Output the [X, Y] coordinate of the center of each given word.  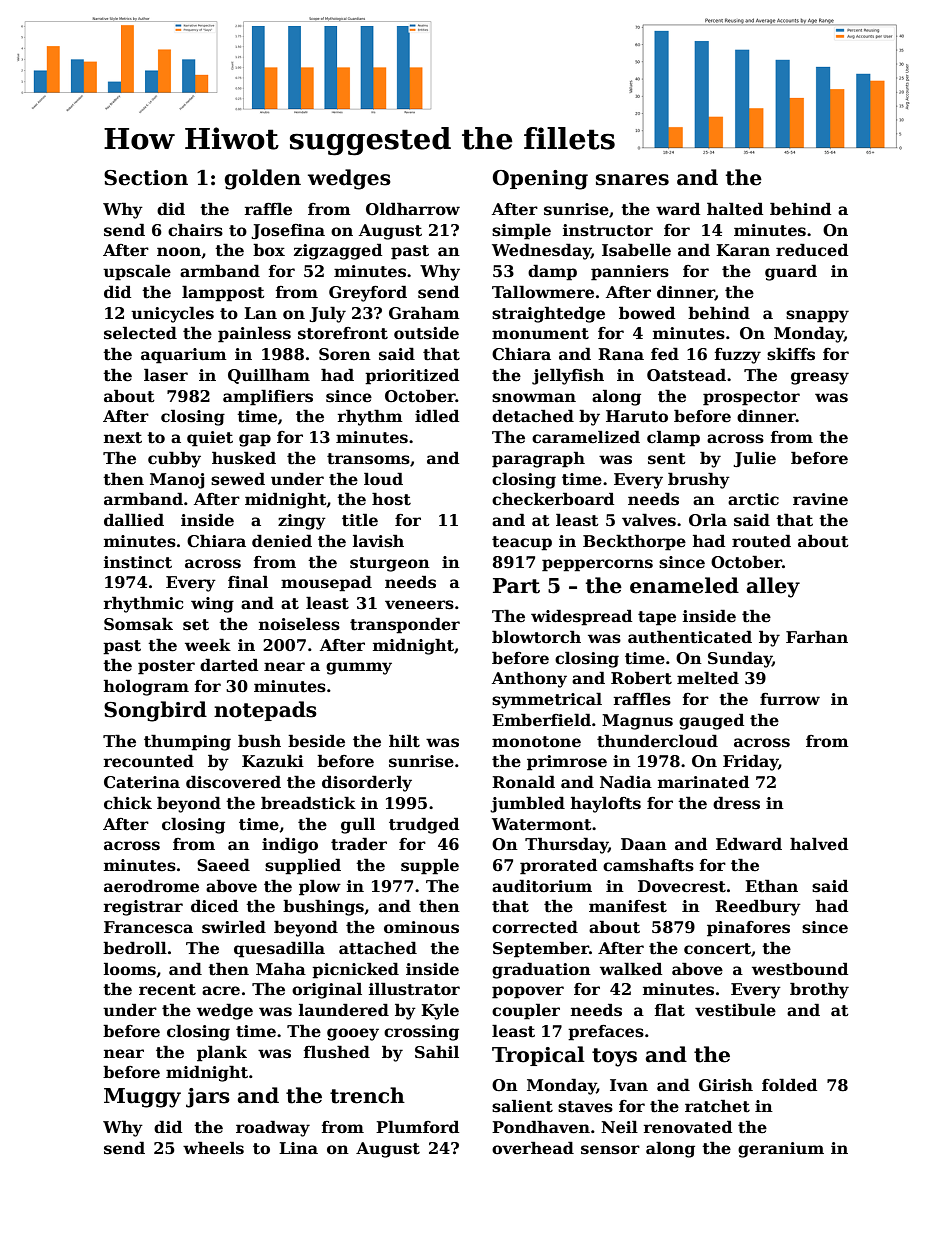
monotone [536, 742]
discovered [233, 782]
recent [167, 990]
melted [708, 678]
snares [632, 180]
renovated [688, 1127]
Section [146, 178]
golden [262, 179]
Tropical [538, 1056]
